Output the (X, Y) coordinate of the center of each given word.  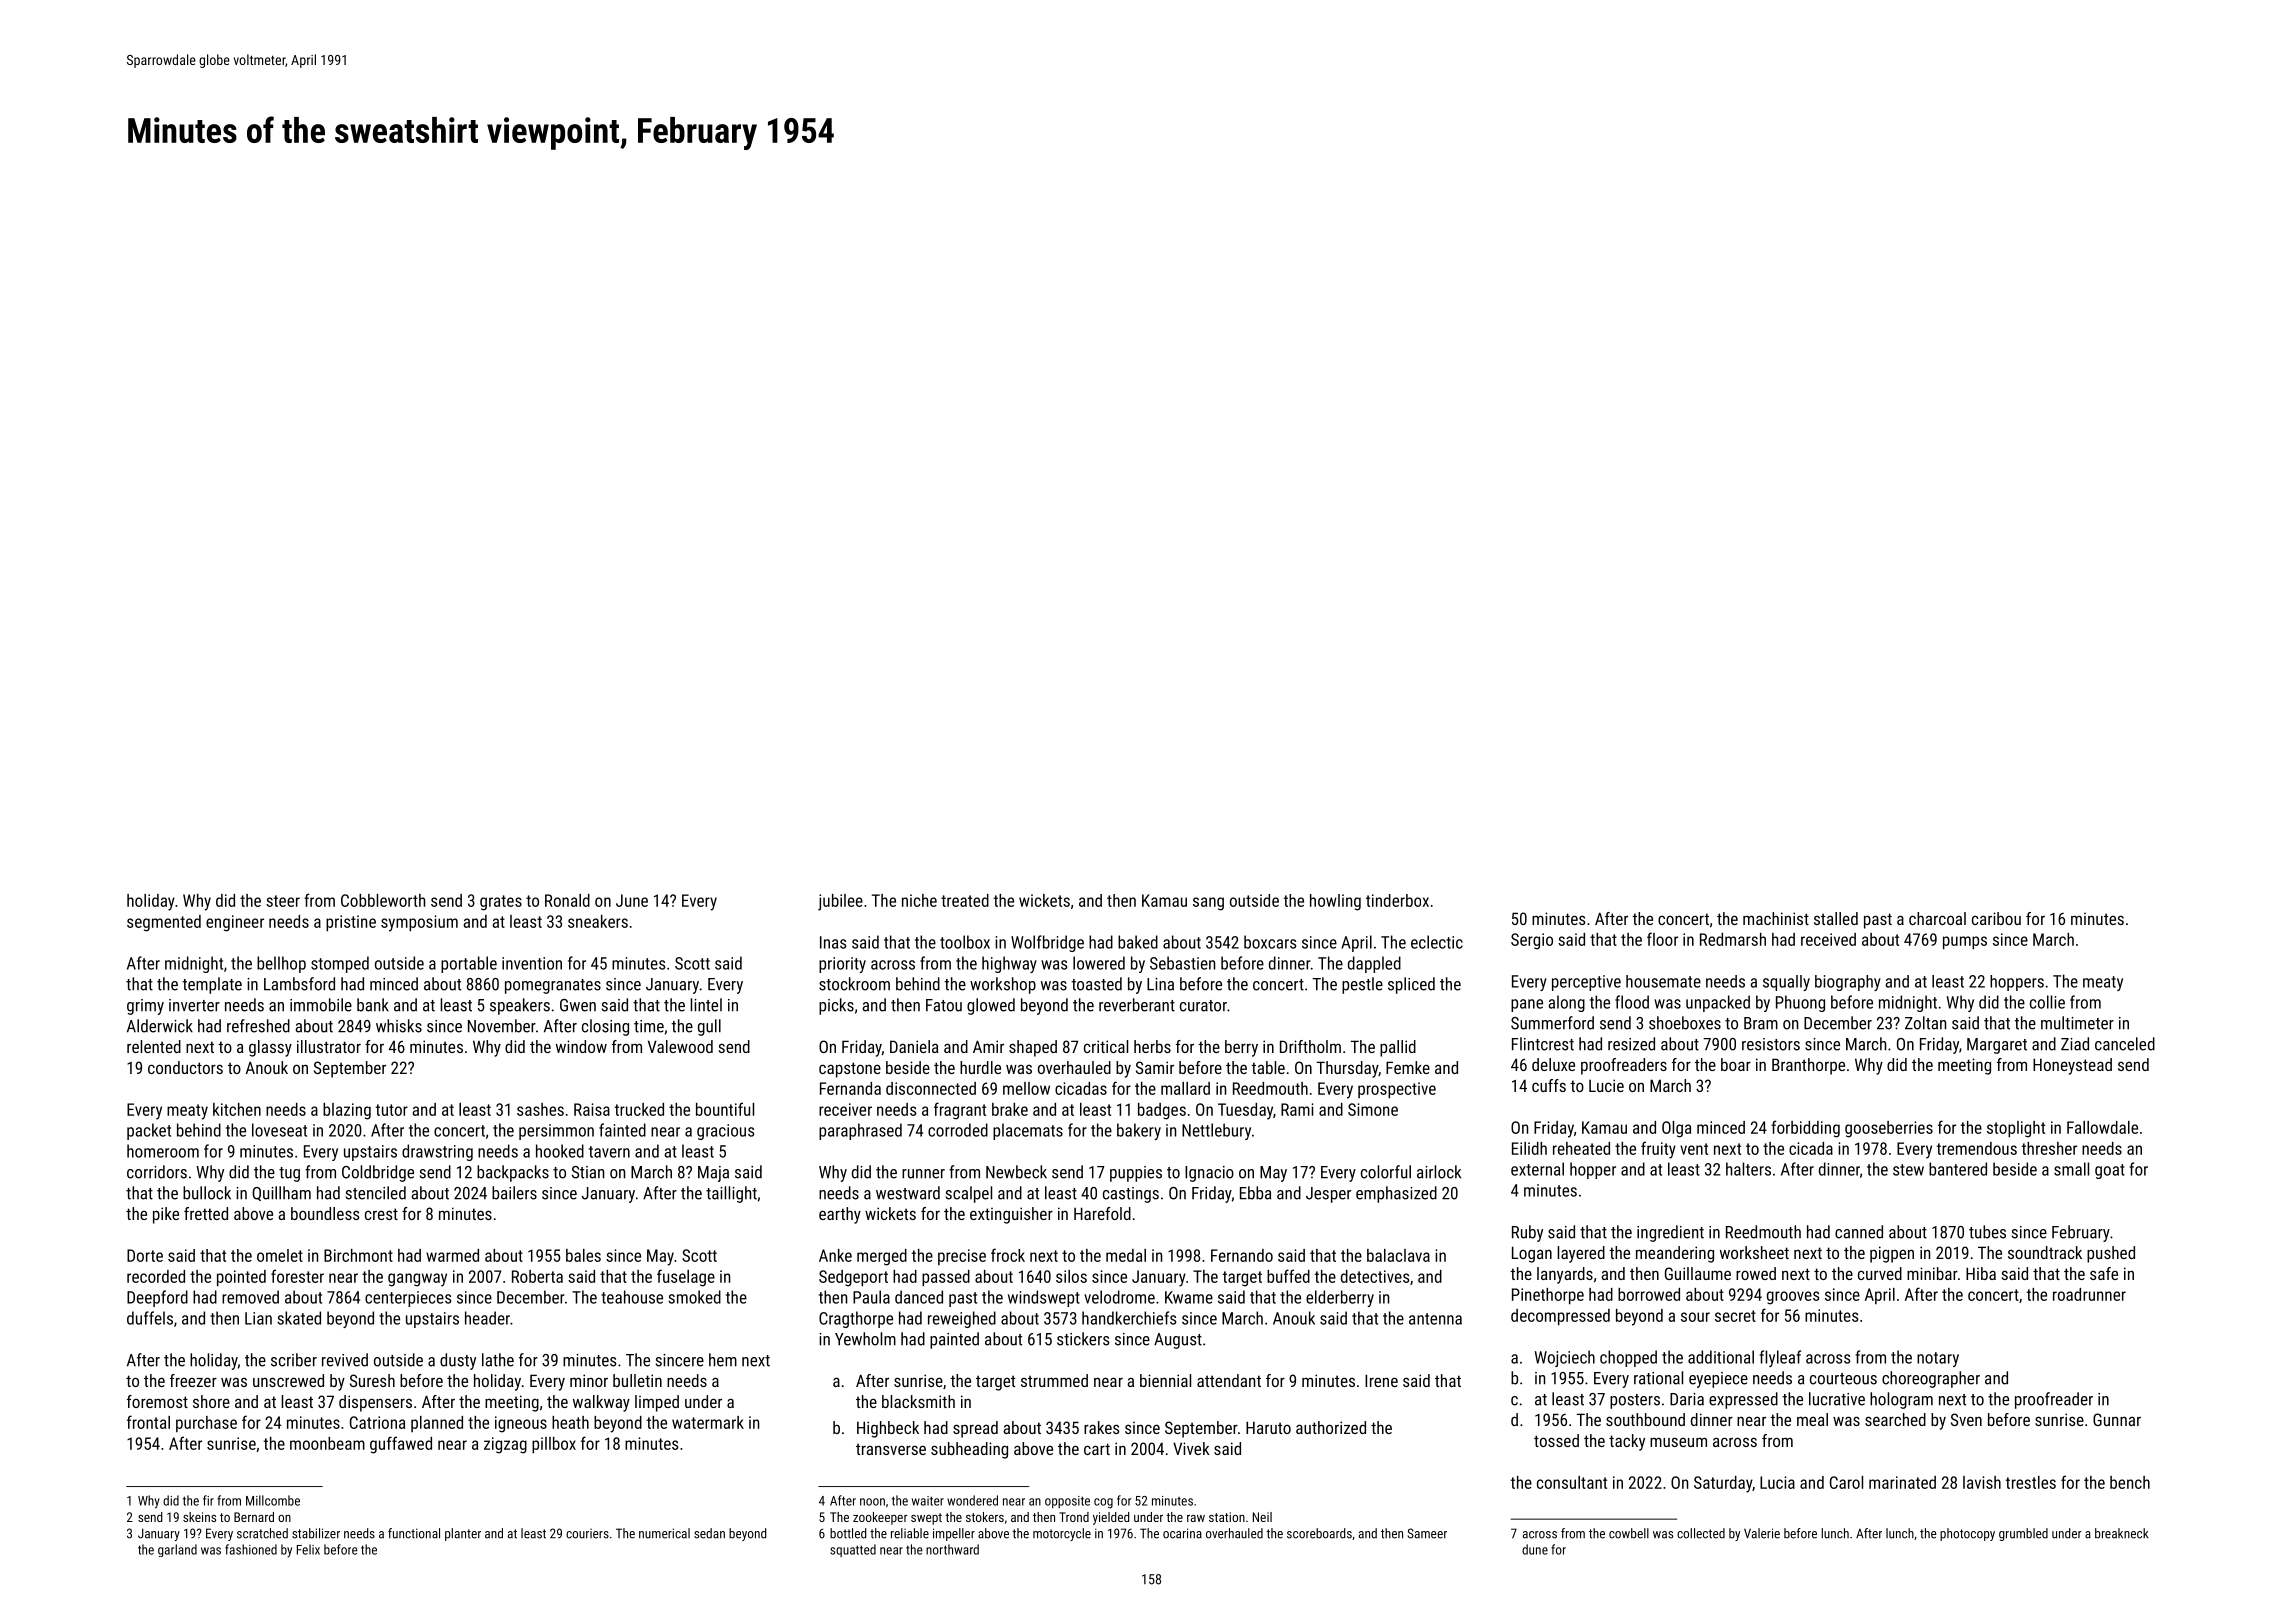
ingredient (1670, 1233)
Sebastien (1182, 963)
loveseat (279, 1130)
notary (1938, 1359)
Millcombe (273, 1500)
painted (954, 1340)
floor (1662, 939)
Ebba (1255, 1193)
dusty (458, 1361)
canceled (2125, 1044)
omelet (280, 1255)
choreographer (1931, 1379)
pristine (351, 923)
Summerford (1552, 1023)
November (502, 1026)
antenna (1435, 1319)
